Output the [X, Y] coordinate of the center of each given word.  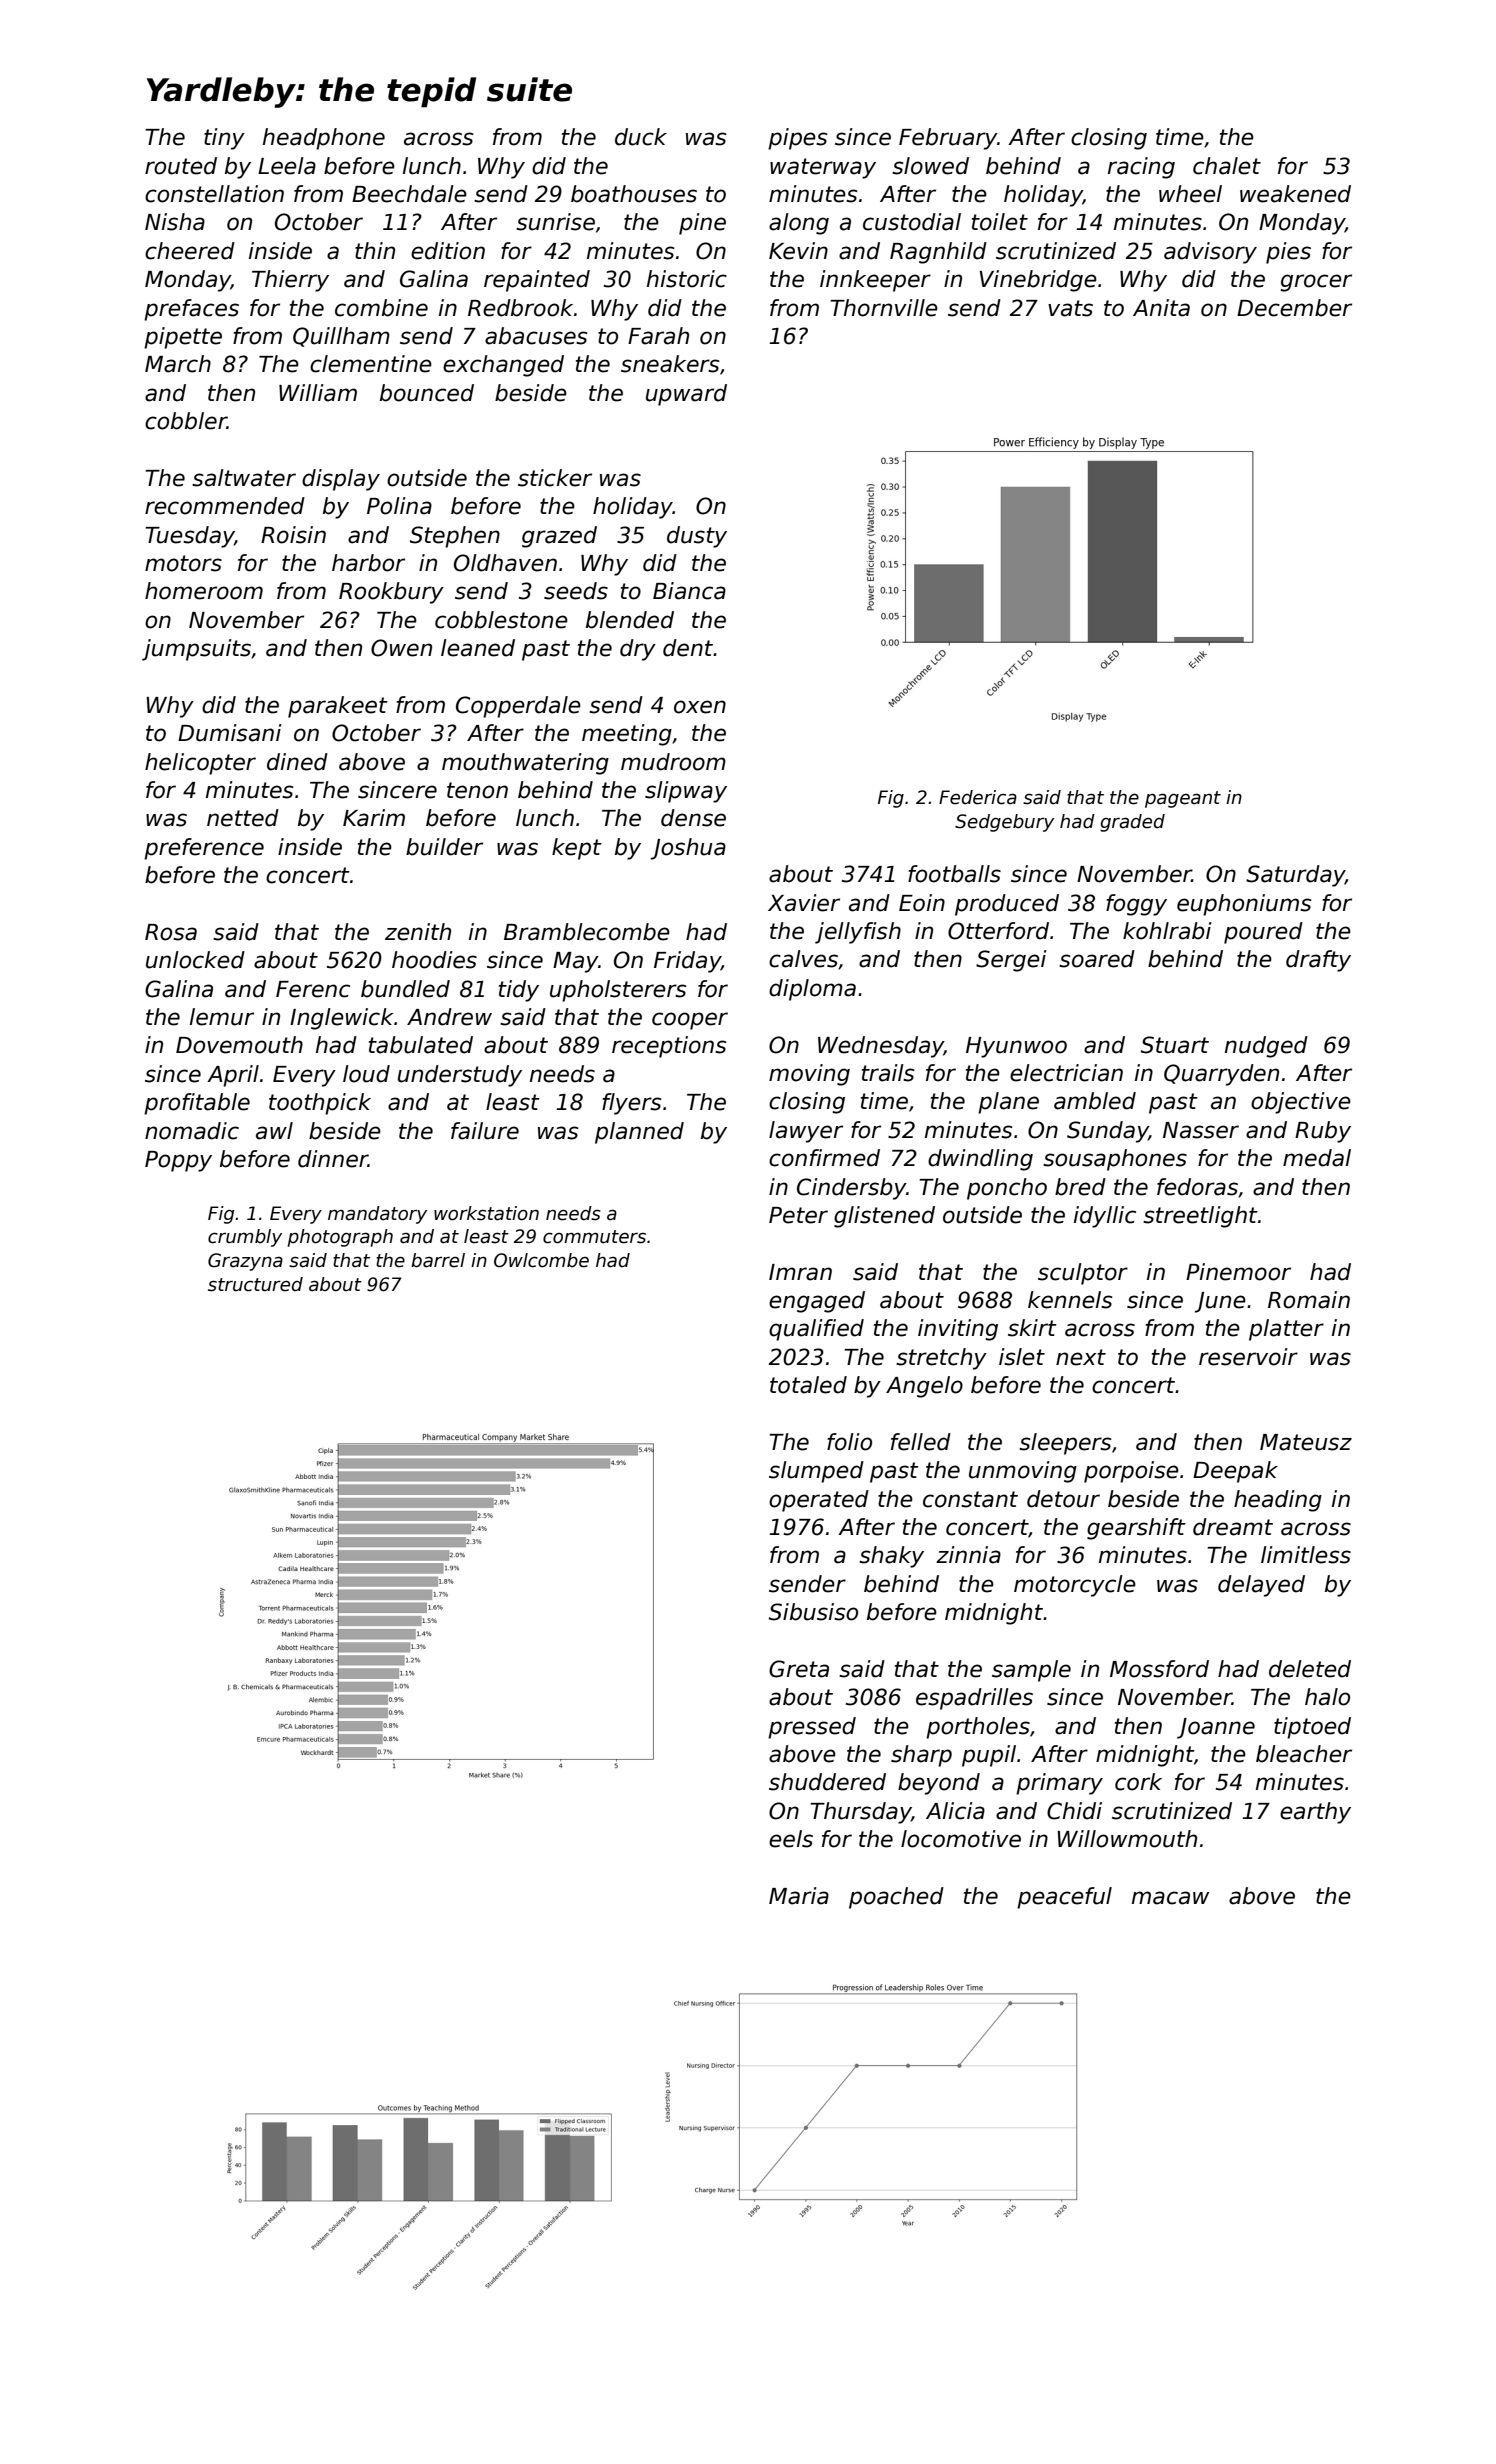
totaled [808, 1385]
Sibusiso [813, 1612]
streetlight [1200, 1217]
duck [641, 137]
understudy [460, 1076]
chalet [1227, 166]
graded [1132, 823]
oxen [700, 707]
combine [381, 308]
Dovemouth [239, 1045]
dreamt [1233, 1527]
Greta [799, 1669]
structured [255, 1284]
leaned [478, 648]
